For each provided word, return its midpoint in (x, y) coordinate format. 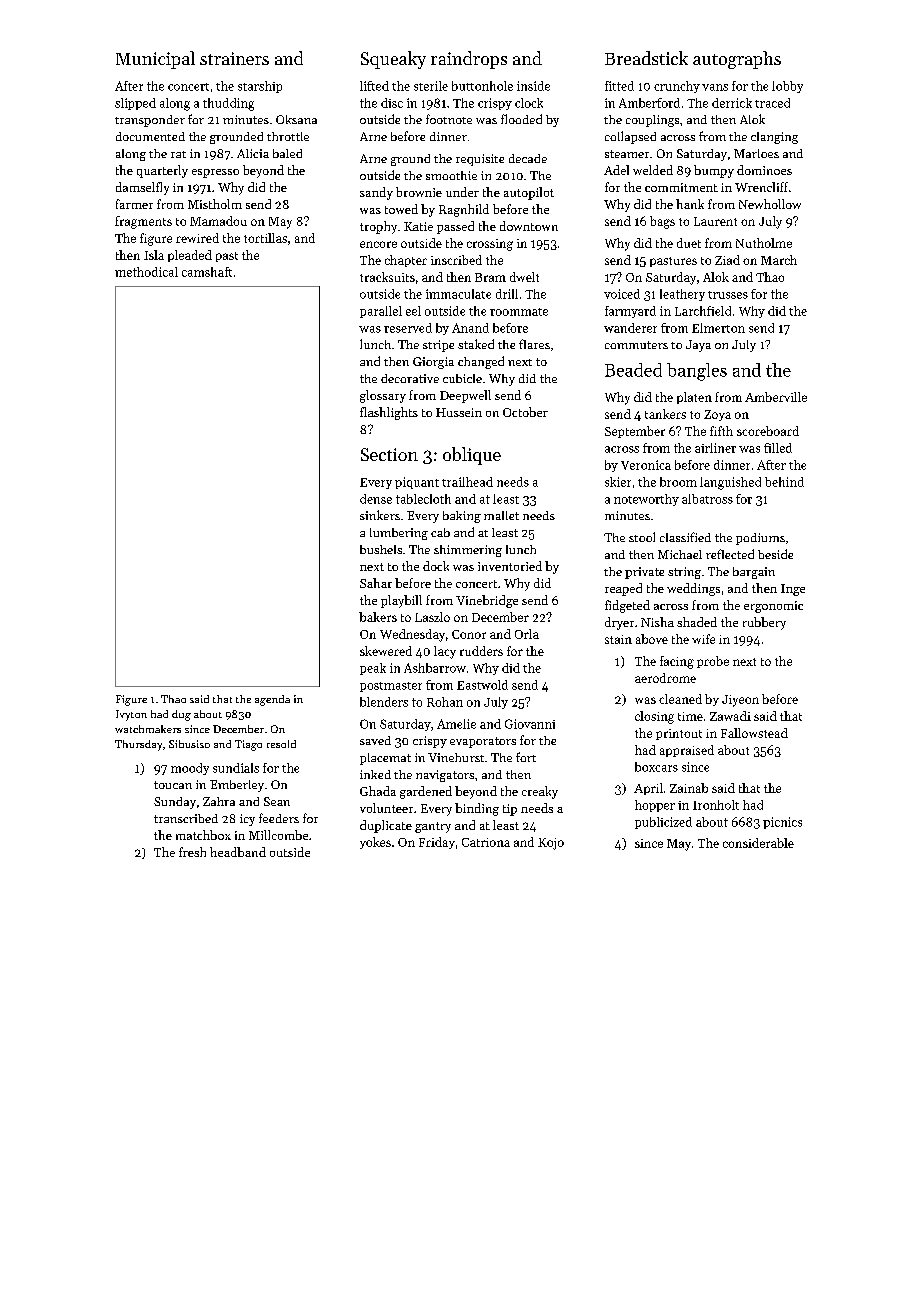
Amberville (776, 397)
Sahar (376, 583)
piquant (417, 483)
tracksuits (387, 277)
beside (775, 554)
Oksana (296, 119)
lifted (374, 86)
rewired (197, 238)
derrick (732, 103)
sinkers (380, 515)
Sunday (175, 803)
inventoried (510, 566)
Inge (793, 590)
